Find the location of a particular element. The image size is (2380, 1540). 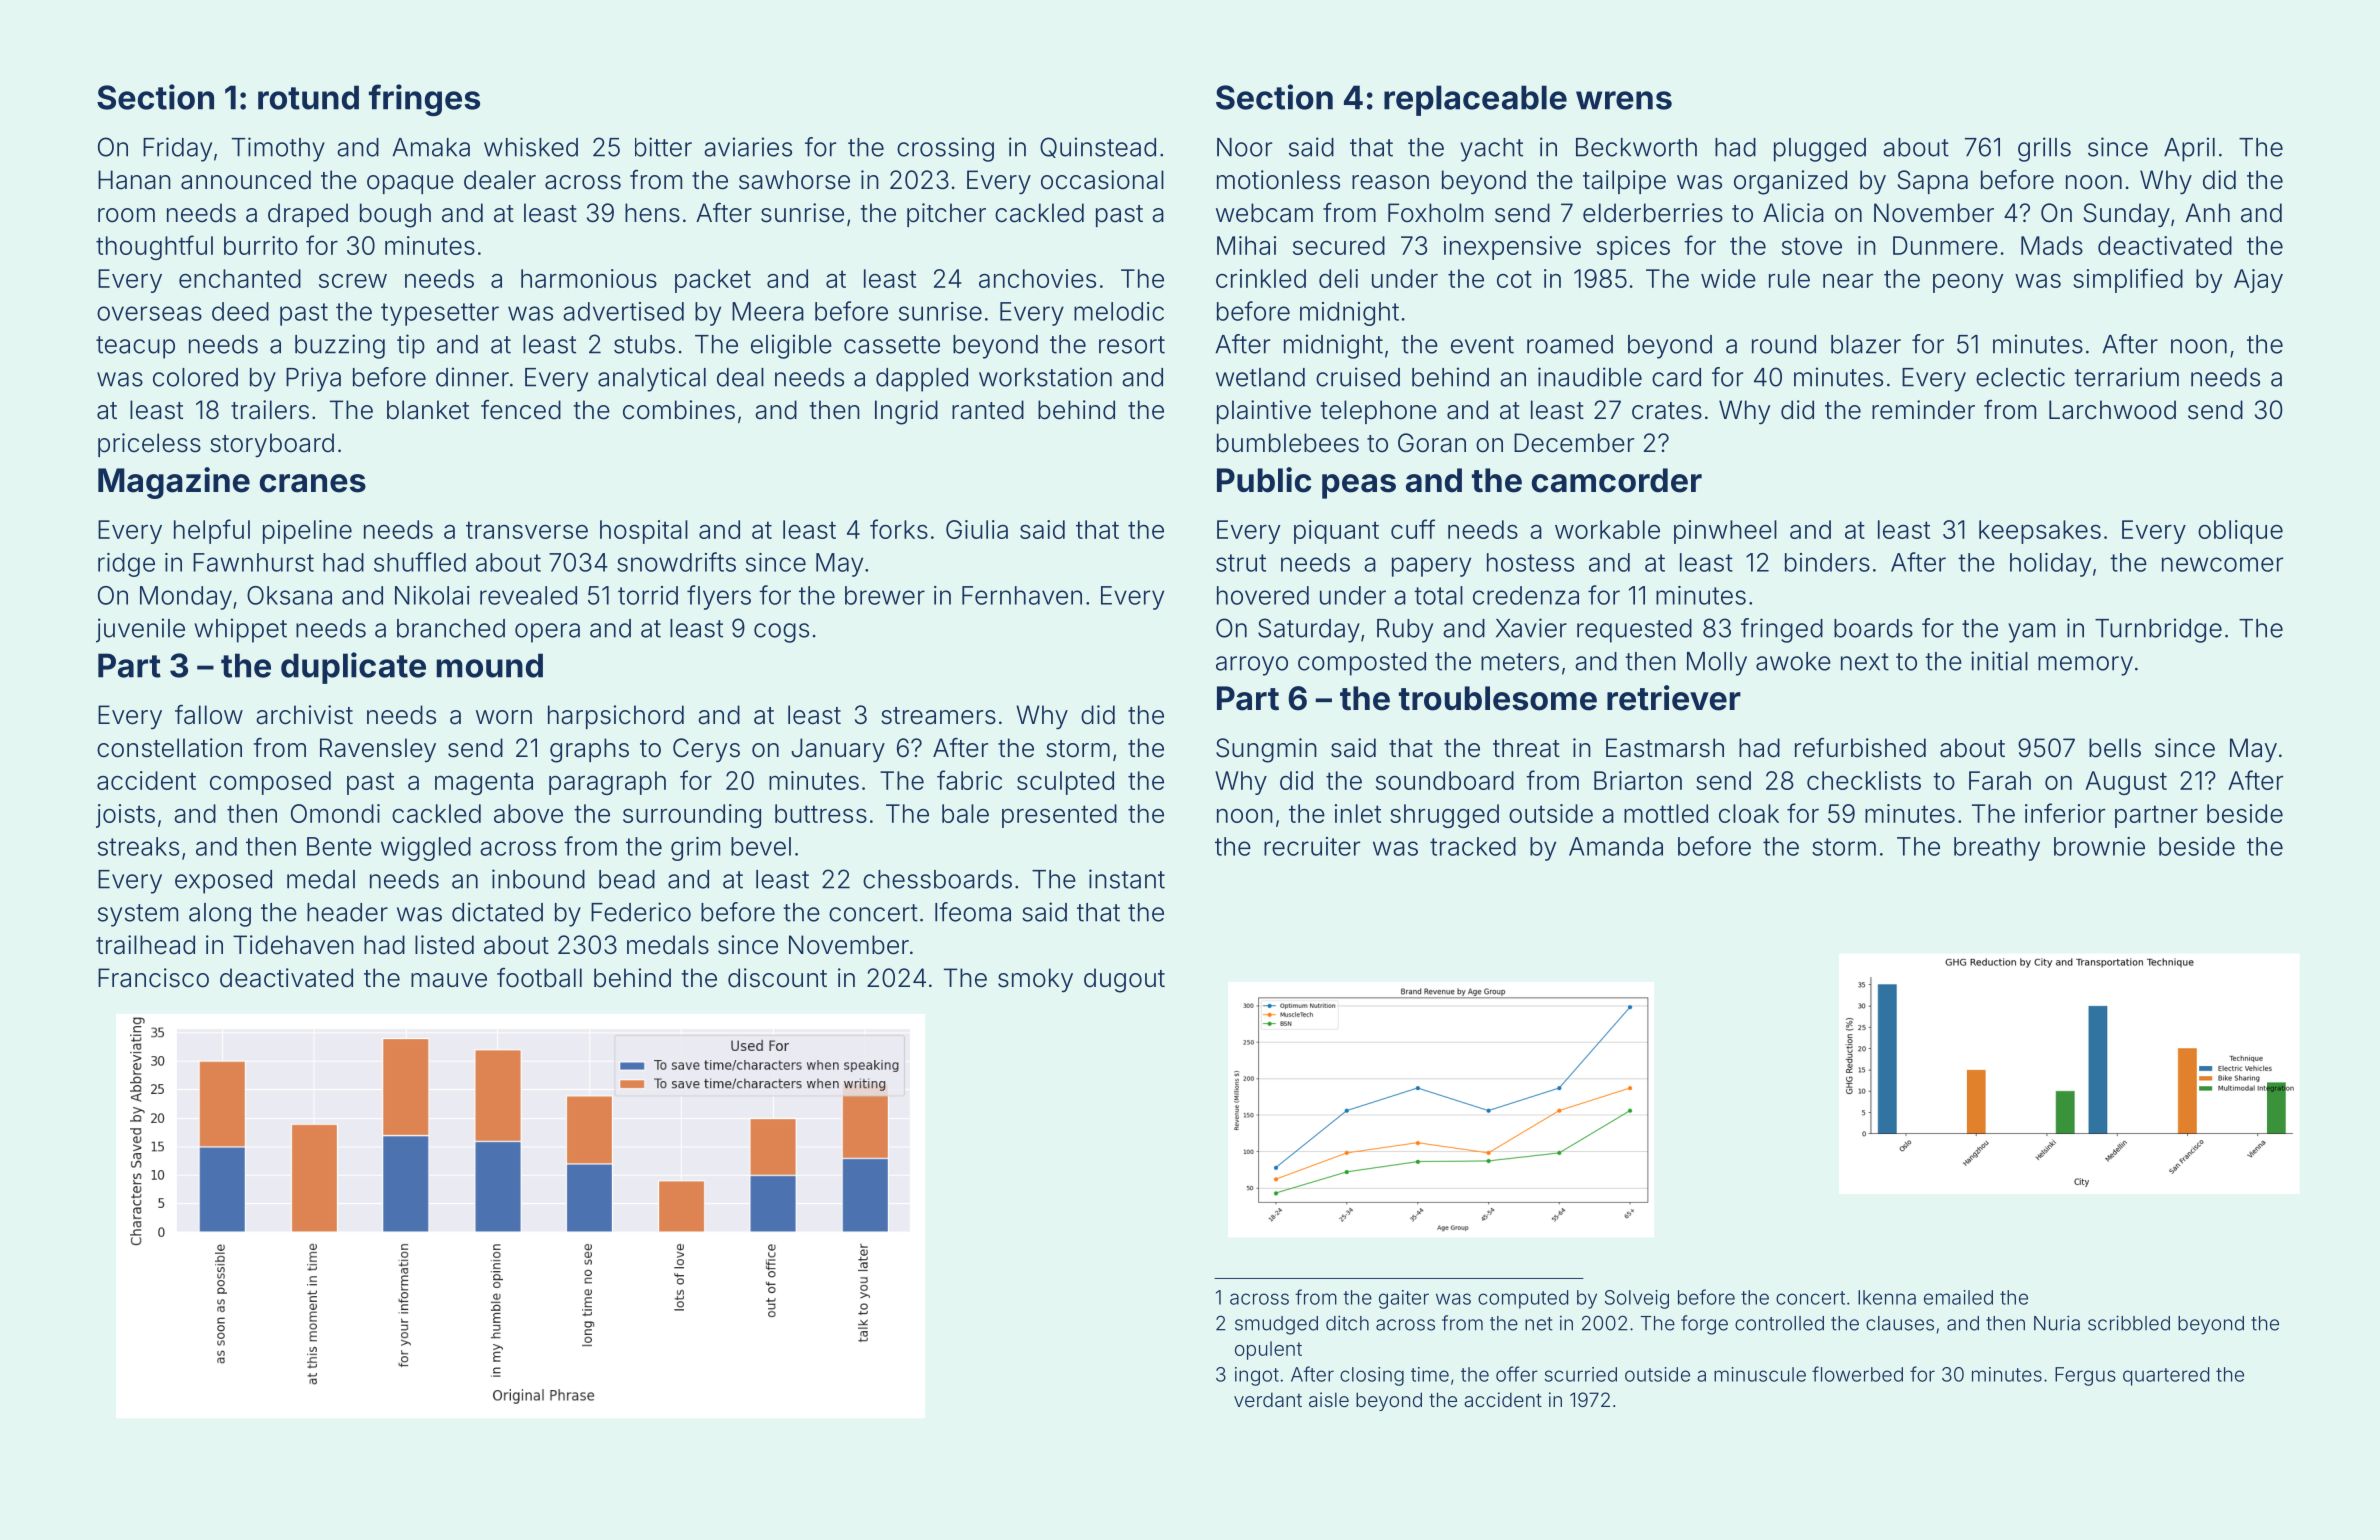

wrens is located at coordinates (1624, 100).
